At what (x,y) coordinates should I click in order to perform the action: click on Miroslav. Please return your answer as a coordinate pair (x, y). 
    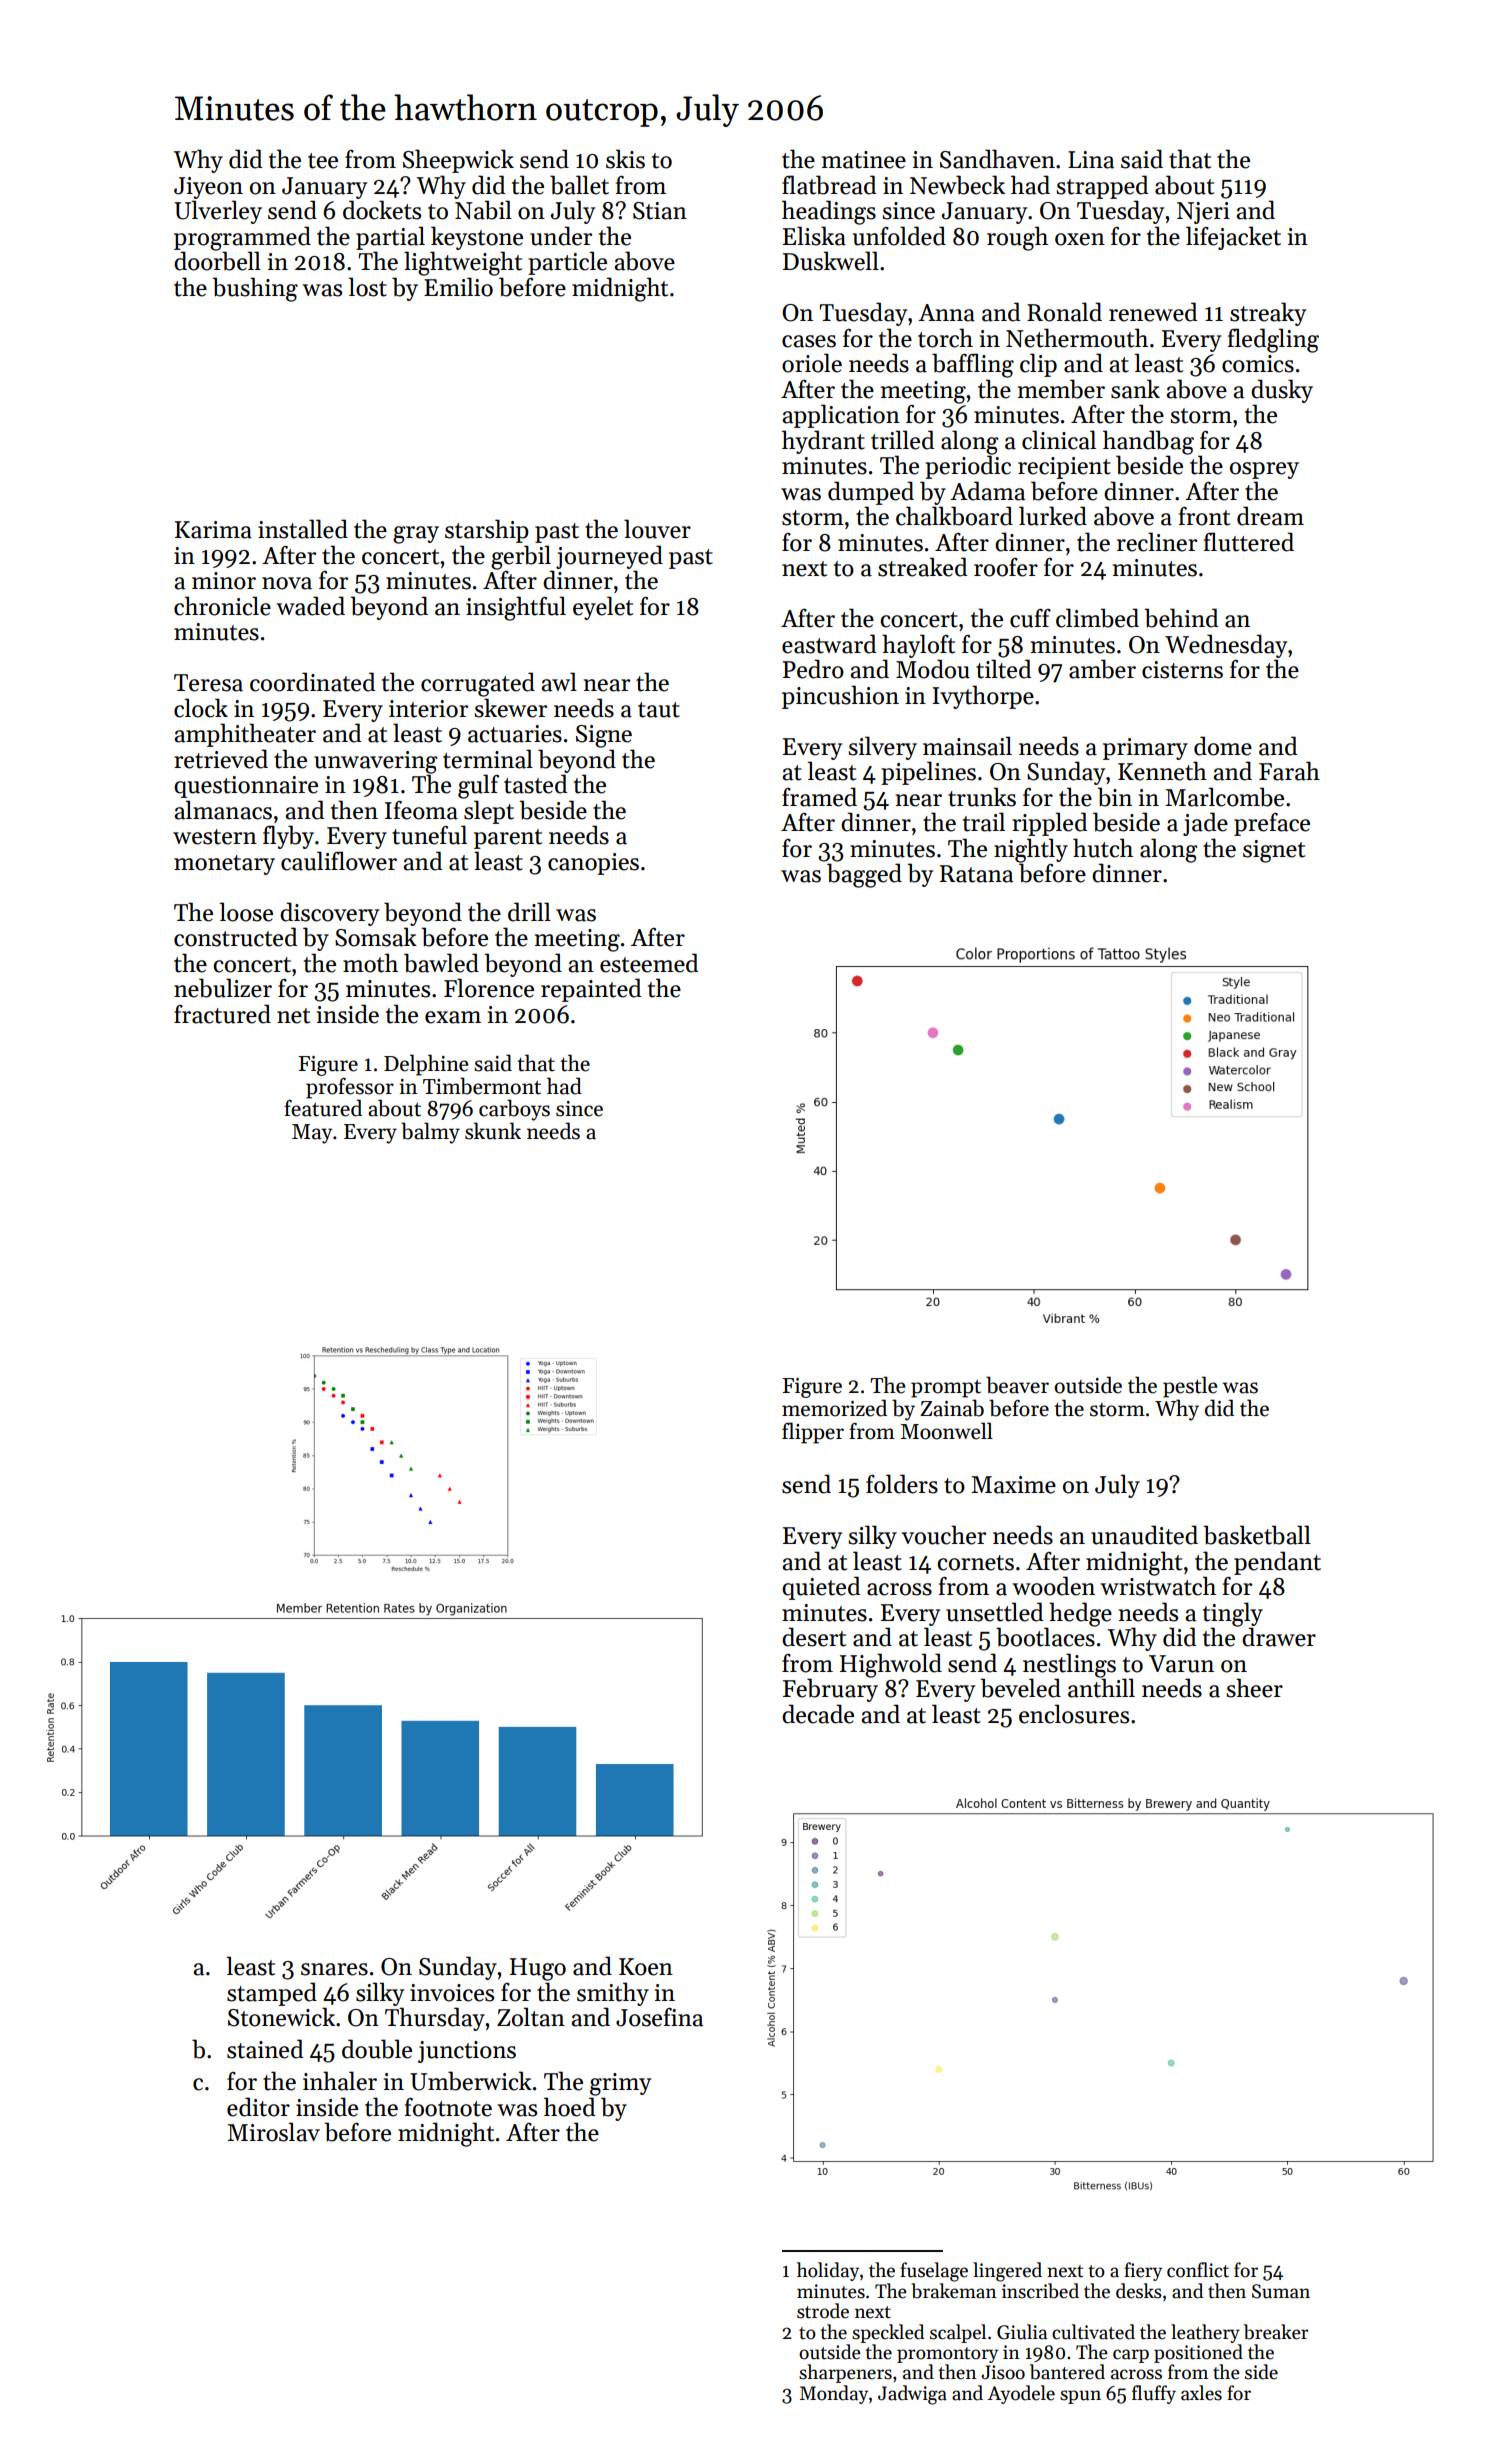
    Looking at the image, I should click on (273, 2132).
